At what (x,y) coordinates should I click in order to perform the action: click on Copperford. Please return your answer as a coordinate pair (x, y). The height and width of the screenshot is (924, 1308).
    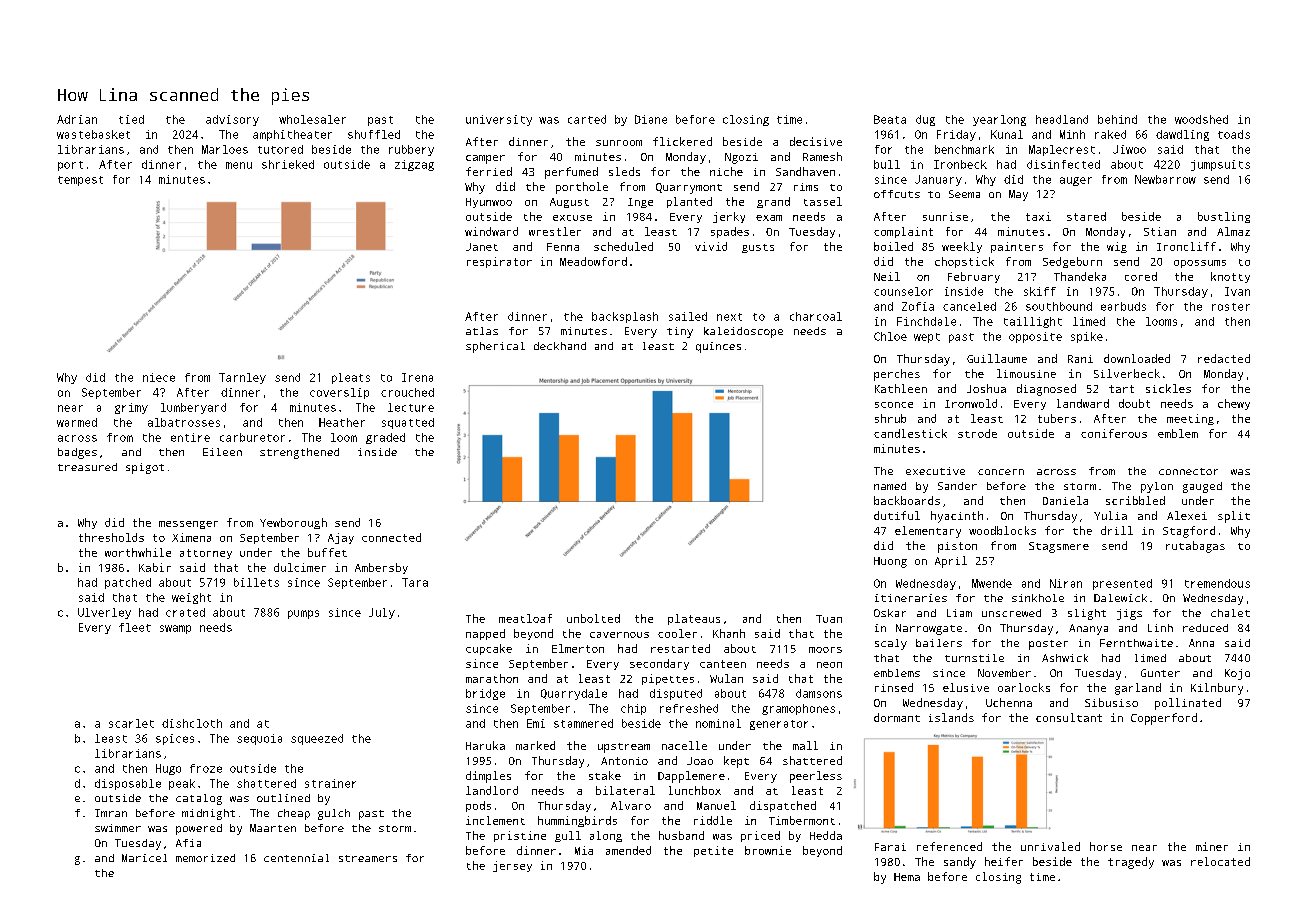
    Looking at the image, I should click on (1164, 719).
